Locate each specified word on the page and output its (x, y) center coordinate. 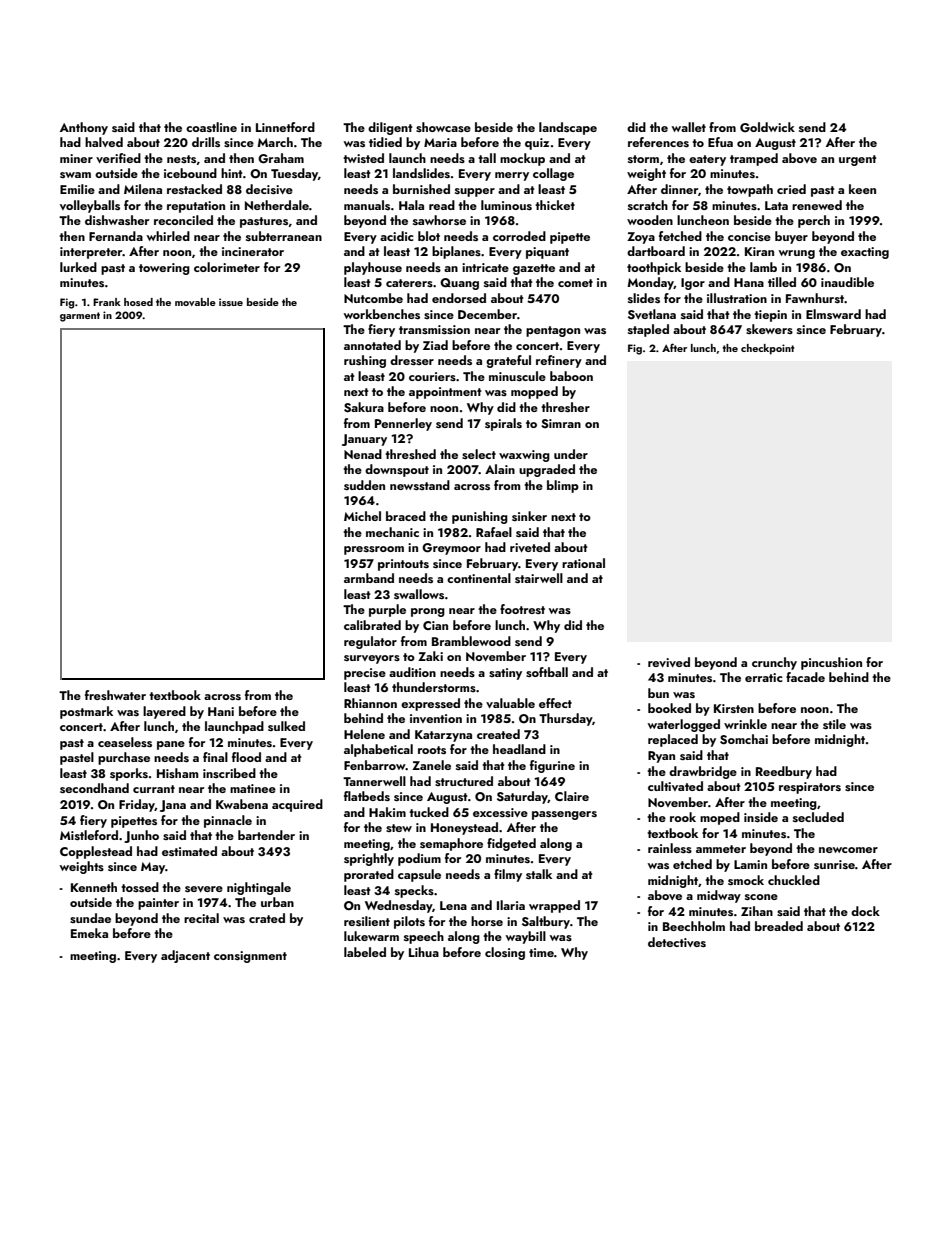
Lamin (750, 864)
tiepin (770, 316)
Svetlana (652, 314)
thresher (565, 407)
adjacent (185, 956)
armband (369, 578)
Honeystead (464, 828)
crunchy (774, 663)
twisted (363, 158)
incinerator (253, 251)
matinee (253, 788)
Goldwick (767, 127)
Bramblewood (471, 641)
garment (80, 317)
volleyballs (90, 206)
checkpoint (768, 349)
